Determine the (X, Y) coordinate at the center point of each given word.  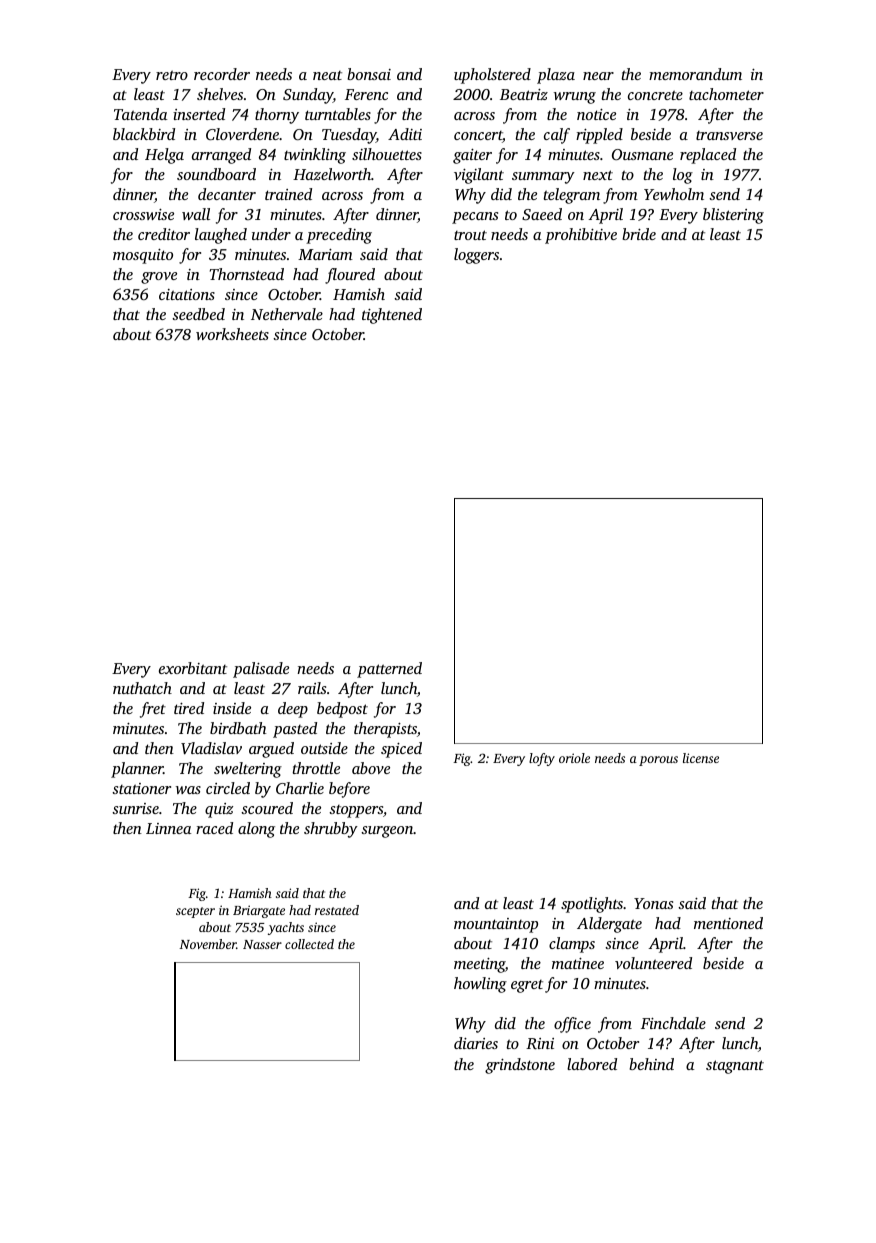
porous (658, 761)
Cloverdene (242, 134)
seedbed (198, 314)
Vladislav (211, 748)
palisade (261, 670)
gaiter (472, 156)
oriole (574, 758)
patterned (389, 670)
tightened (392, 316)
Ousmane (642, 154)
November (207, 944)
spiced (401, 750)
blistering (733, 216)
